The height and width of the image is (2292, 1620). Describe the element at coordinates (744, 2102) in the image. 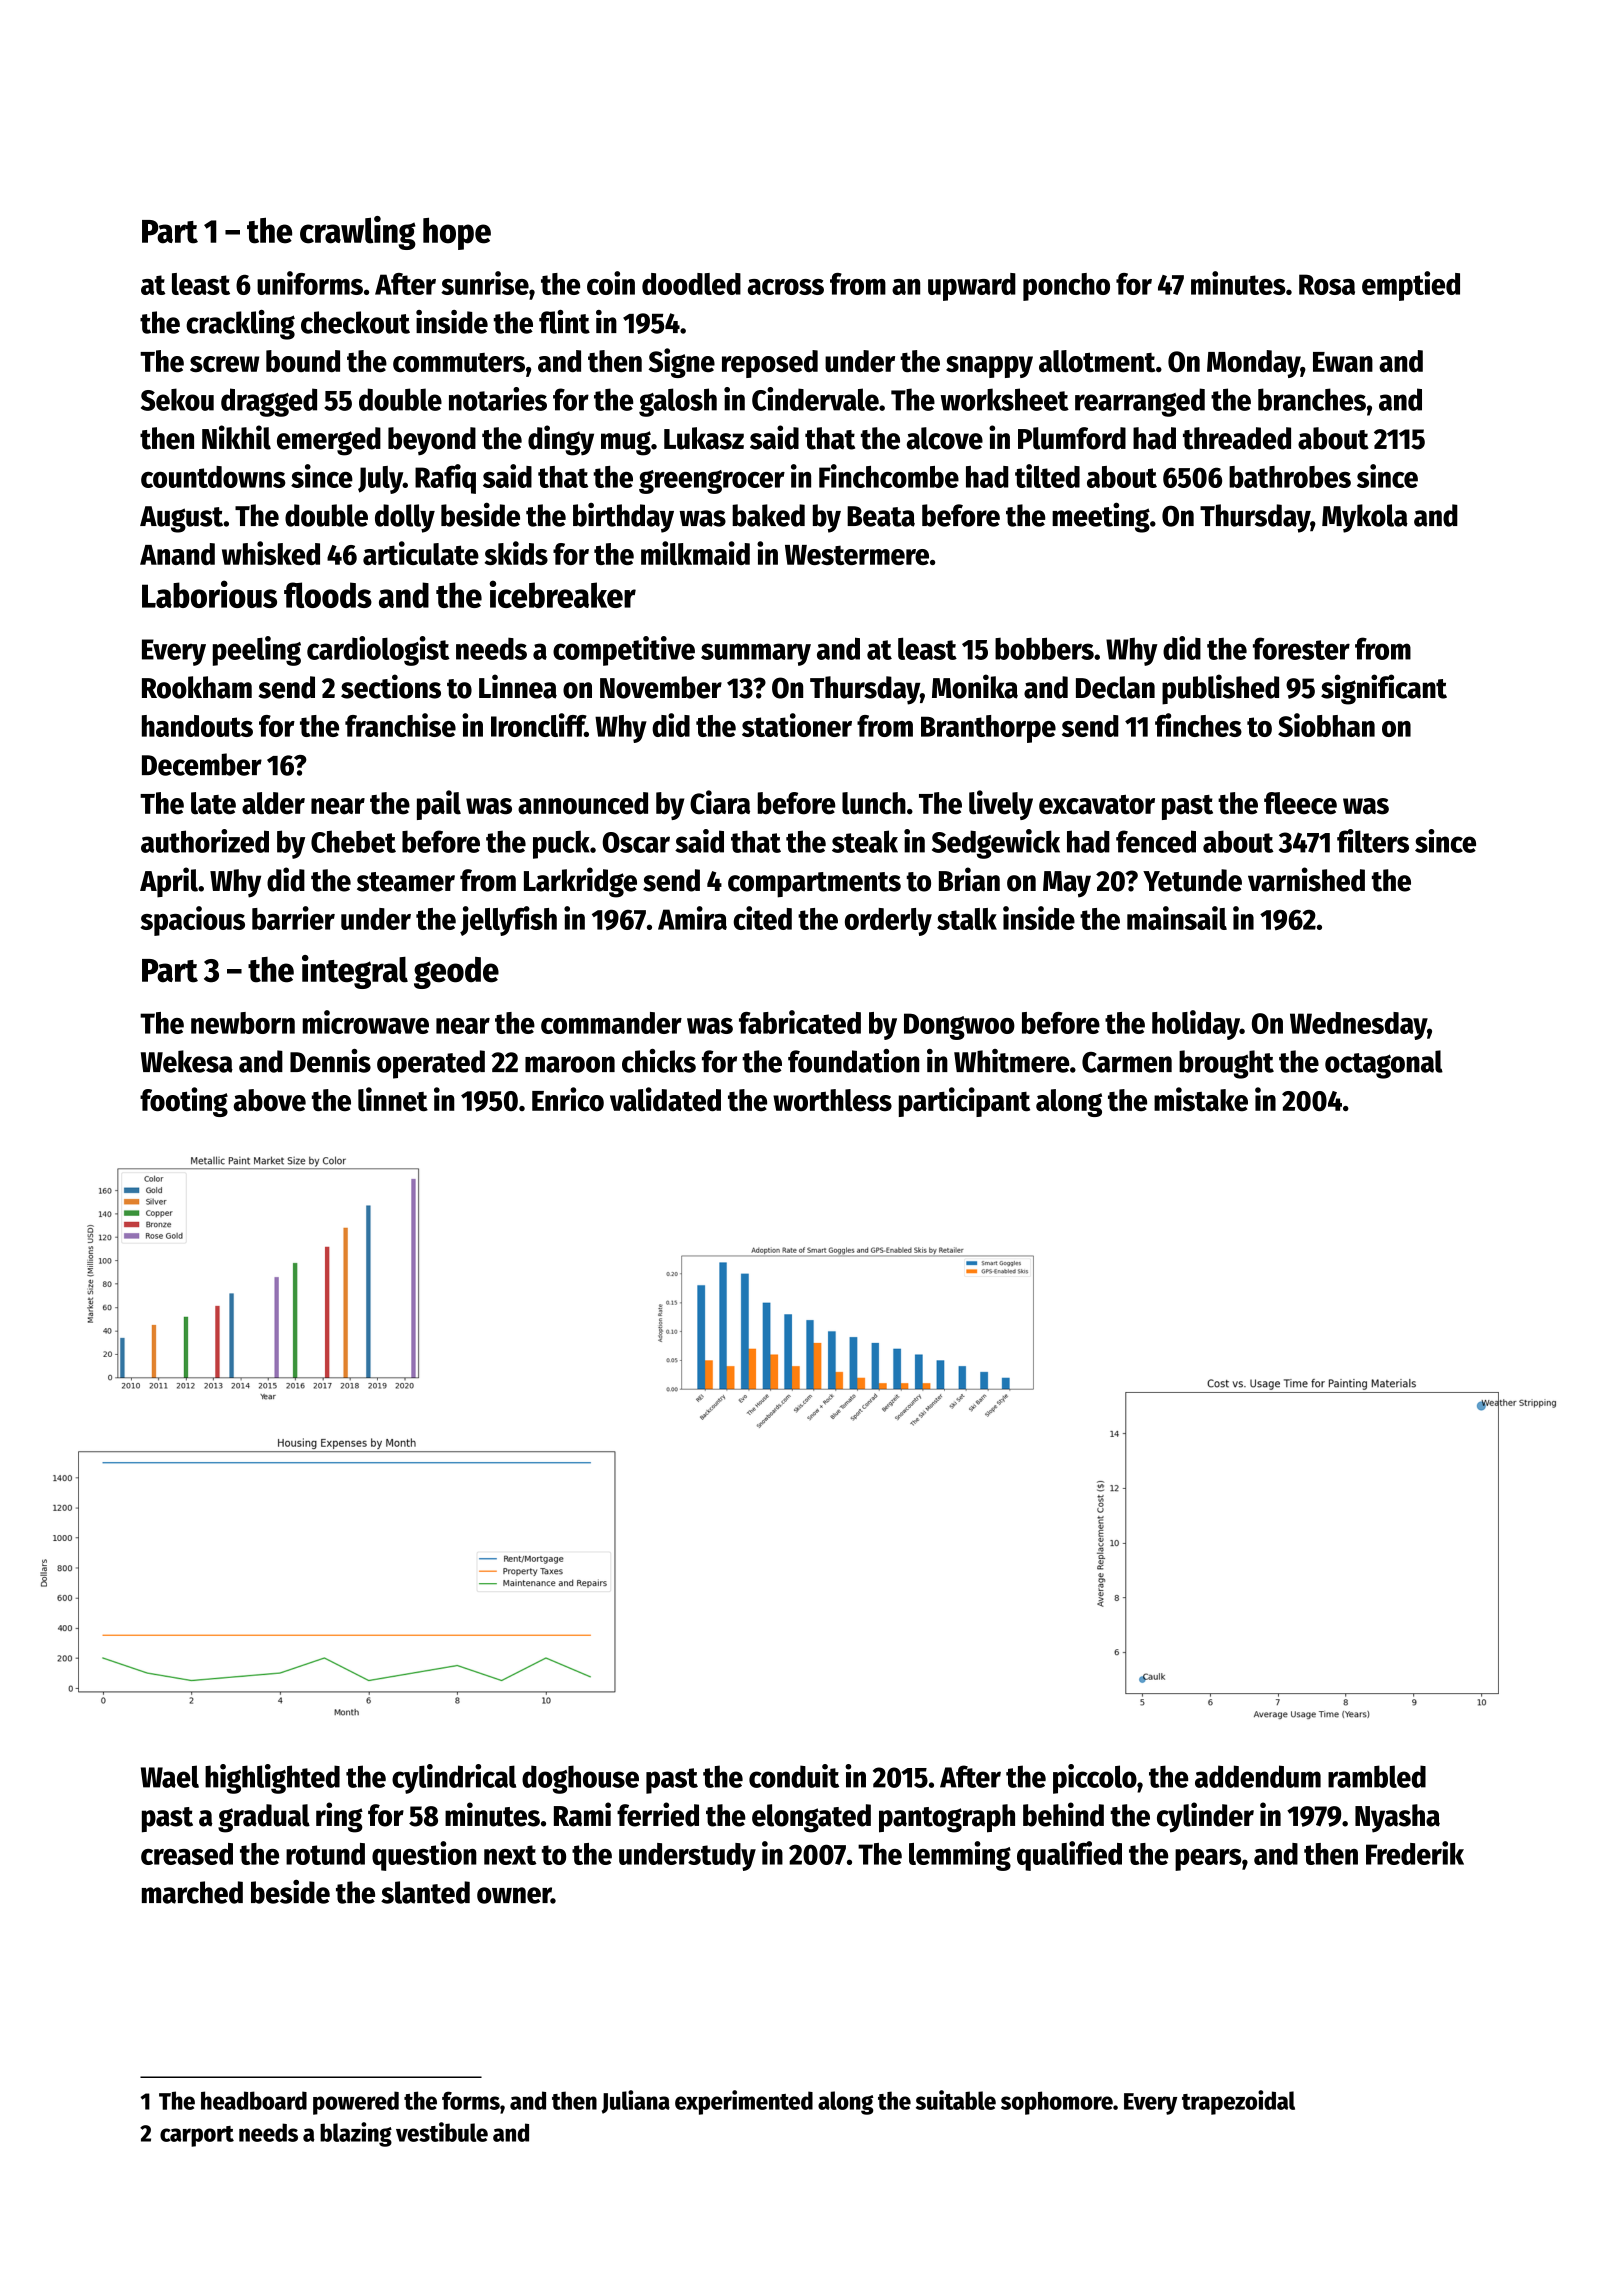

I see `experimented` at that location.
